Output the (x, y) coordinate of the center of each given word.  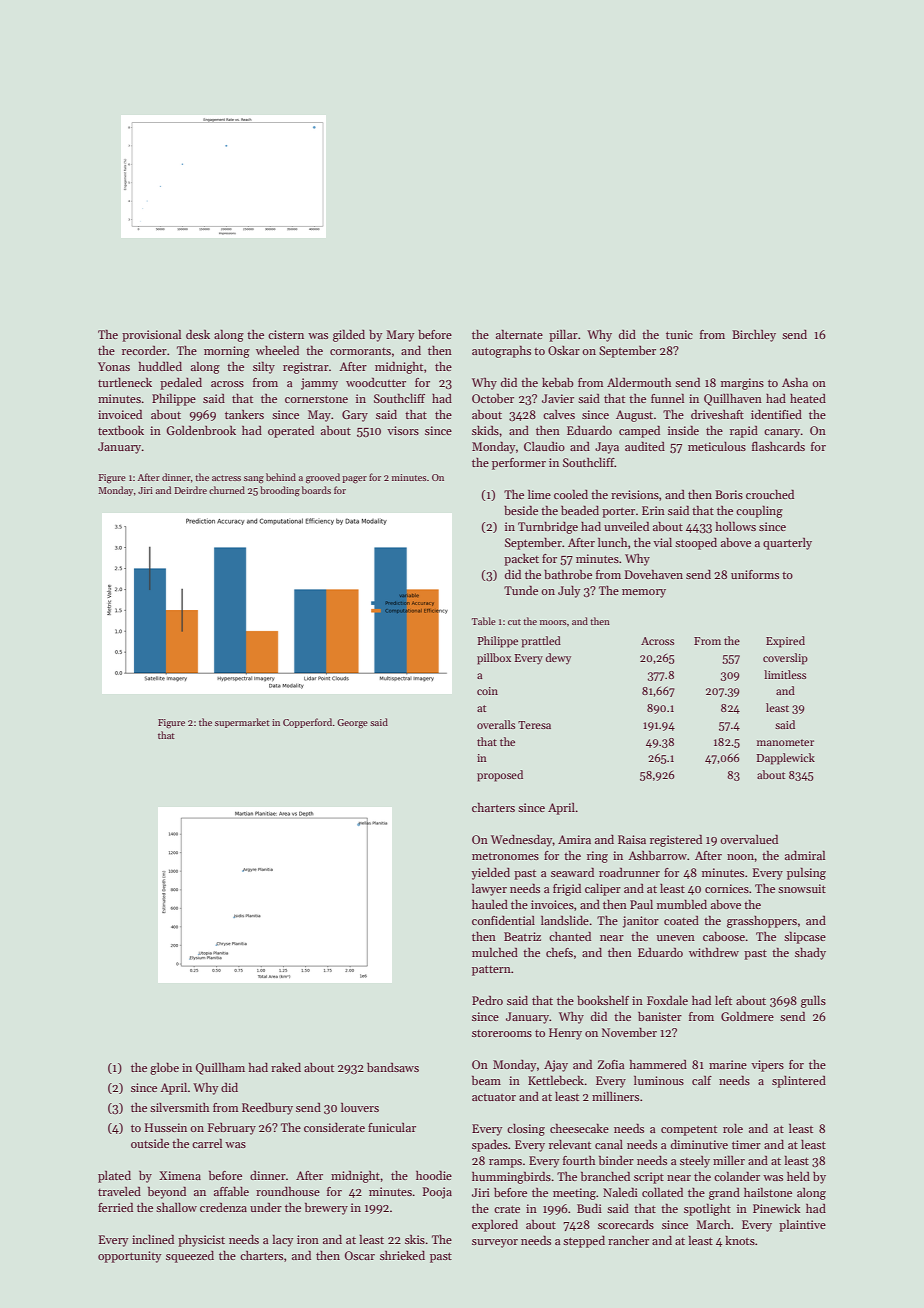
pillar (563, 336)
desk (198, 334)
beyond (167, 1192)
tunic (679, 334)
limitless (785, 674)
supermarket (242, 723)
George (352, 724)
